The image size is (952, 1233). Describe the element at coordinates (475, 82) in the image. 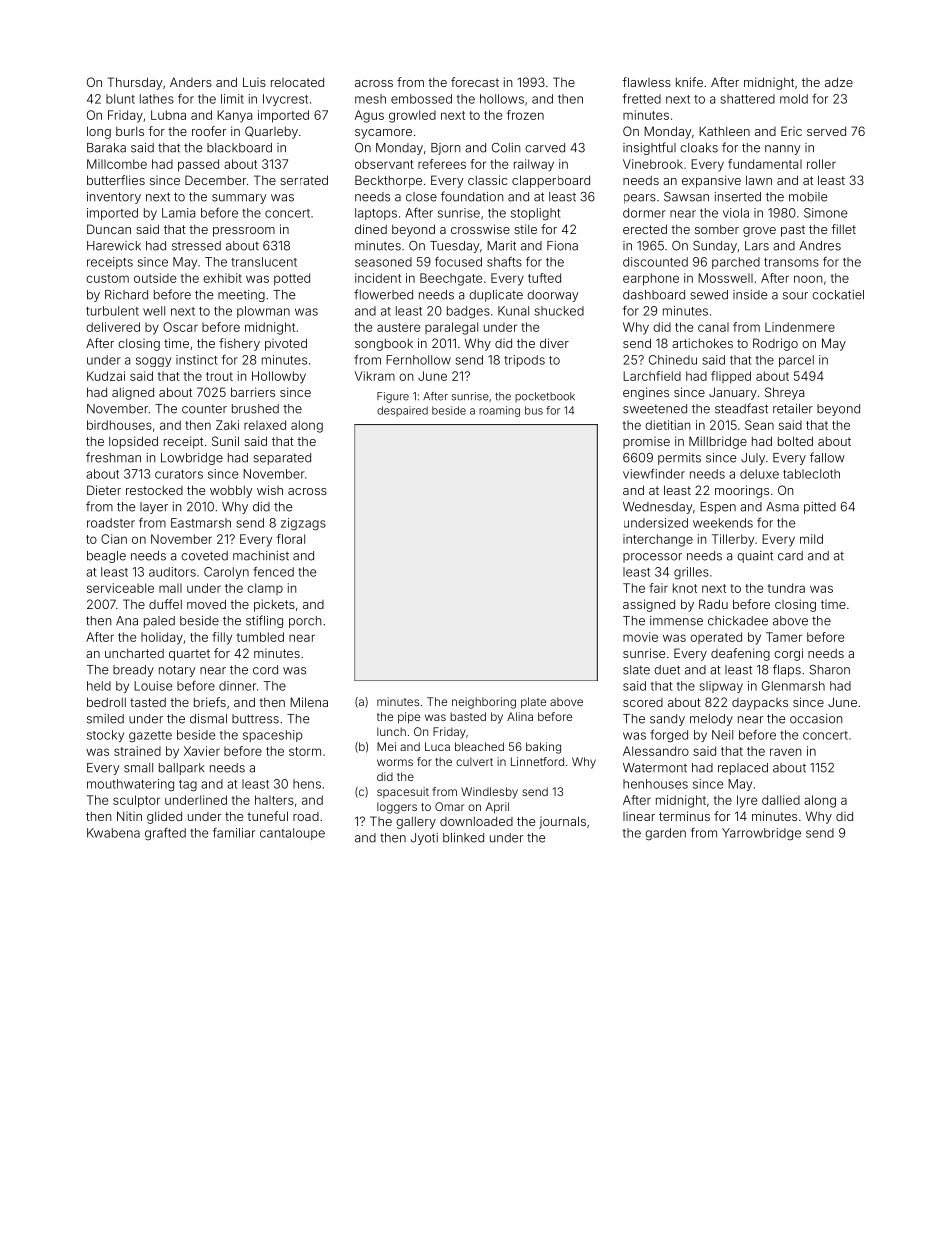

I see `forecast` at that location.
